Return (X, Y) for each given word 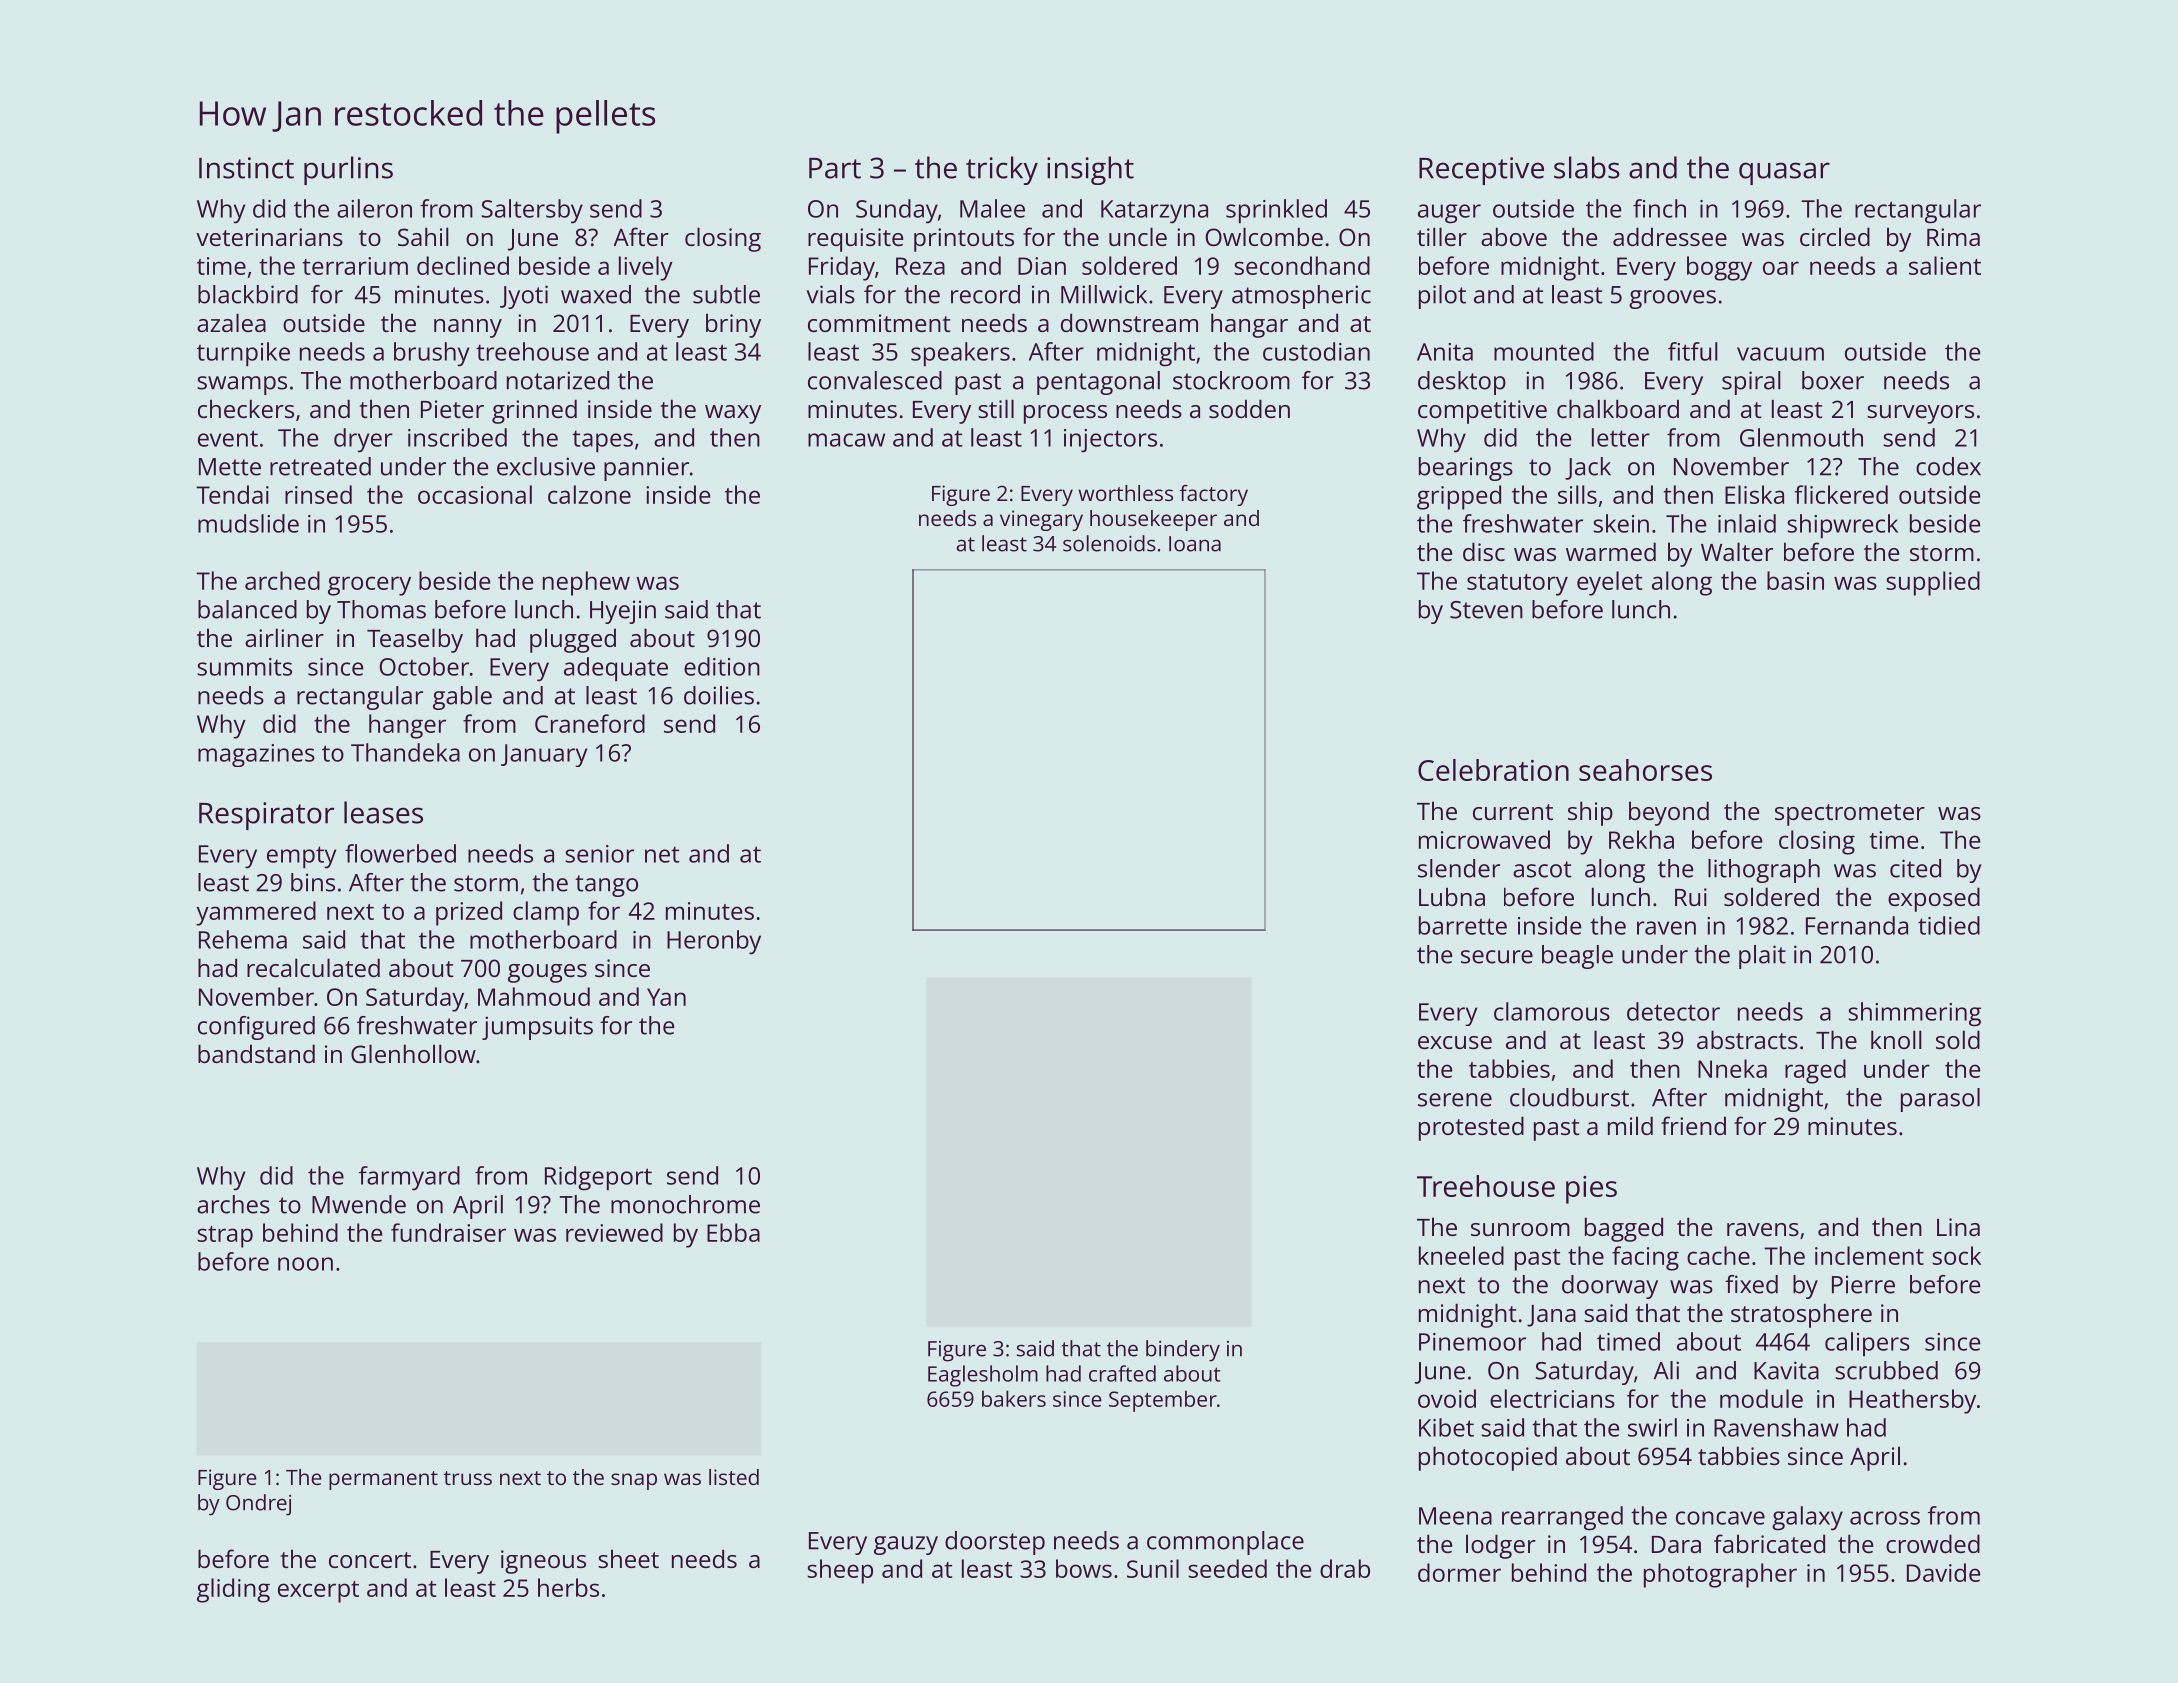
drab (1345, 1568)
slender (1459, 868)
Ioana (1195, 544)
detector (1673, 1011)
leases (383, 812)
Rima (1953, 237)
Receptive (1481, 171)
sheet (628, 1558)
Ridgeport (598, 1178)
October (424, 666)
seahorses (1645, 770)
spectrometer (1850, 815)
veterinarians (269, 237)
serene (1455, 1100)
